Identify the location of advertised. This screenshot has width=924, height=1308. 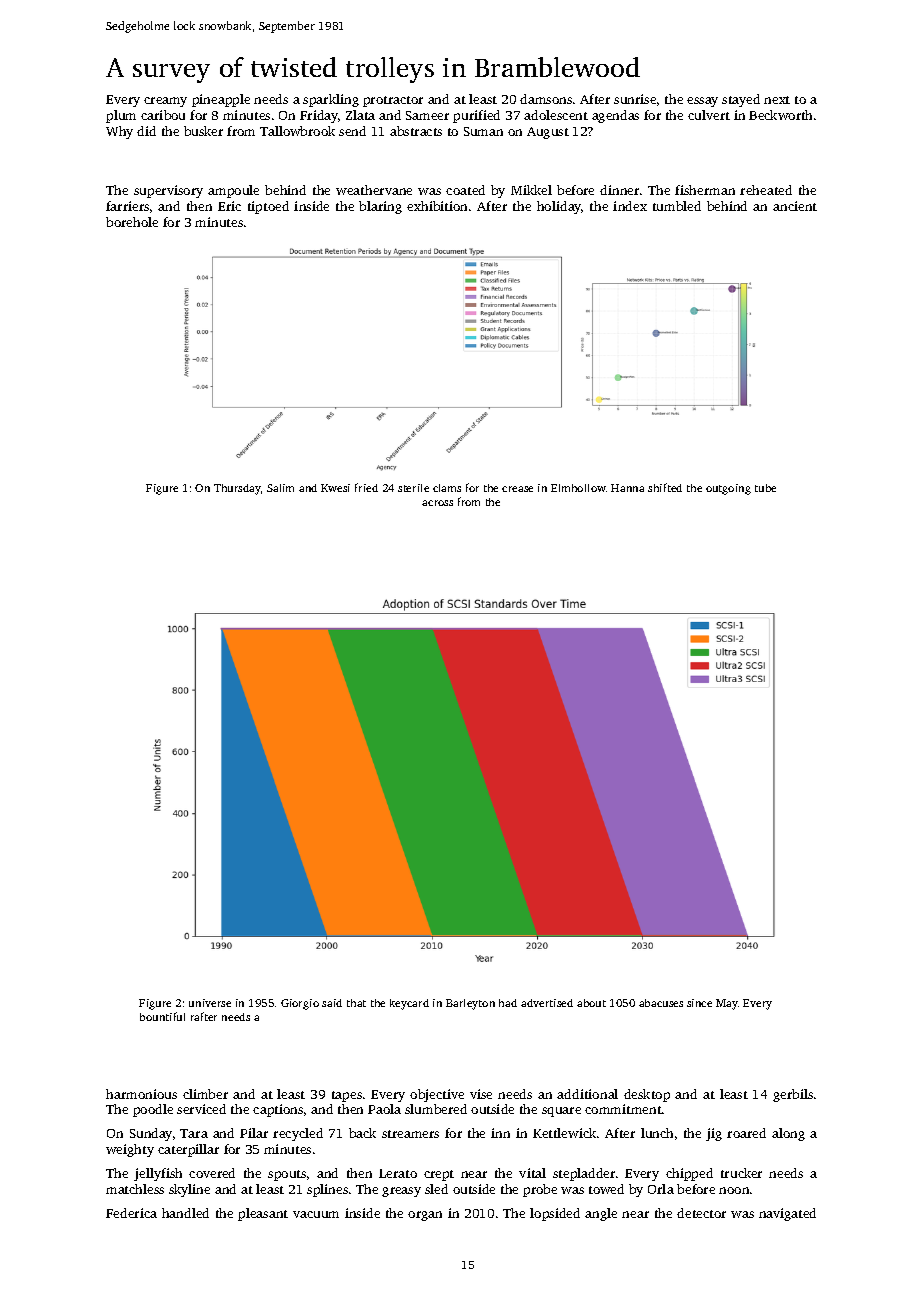
(547, 1003).
